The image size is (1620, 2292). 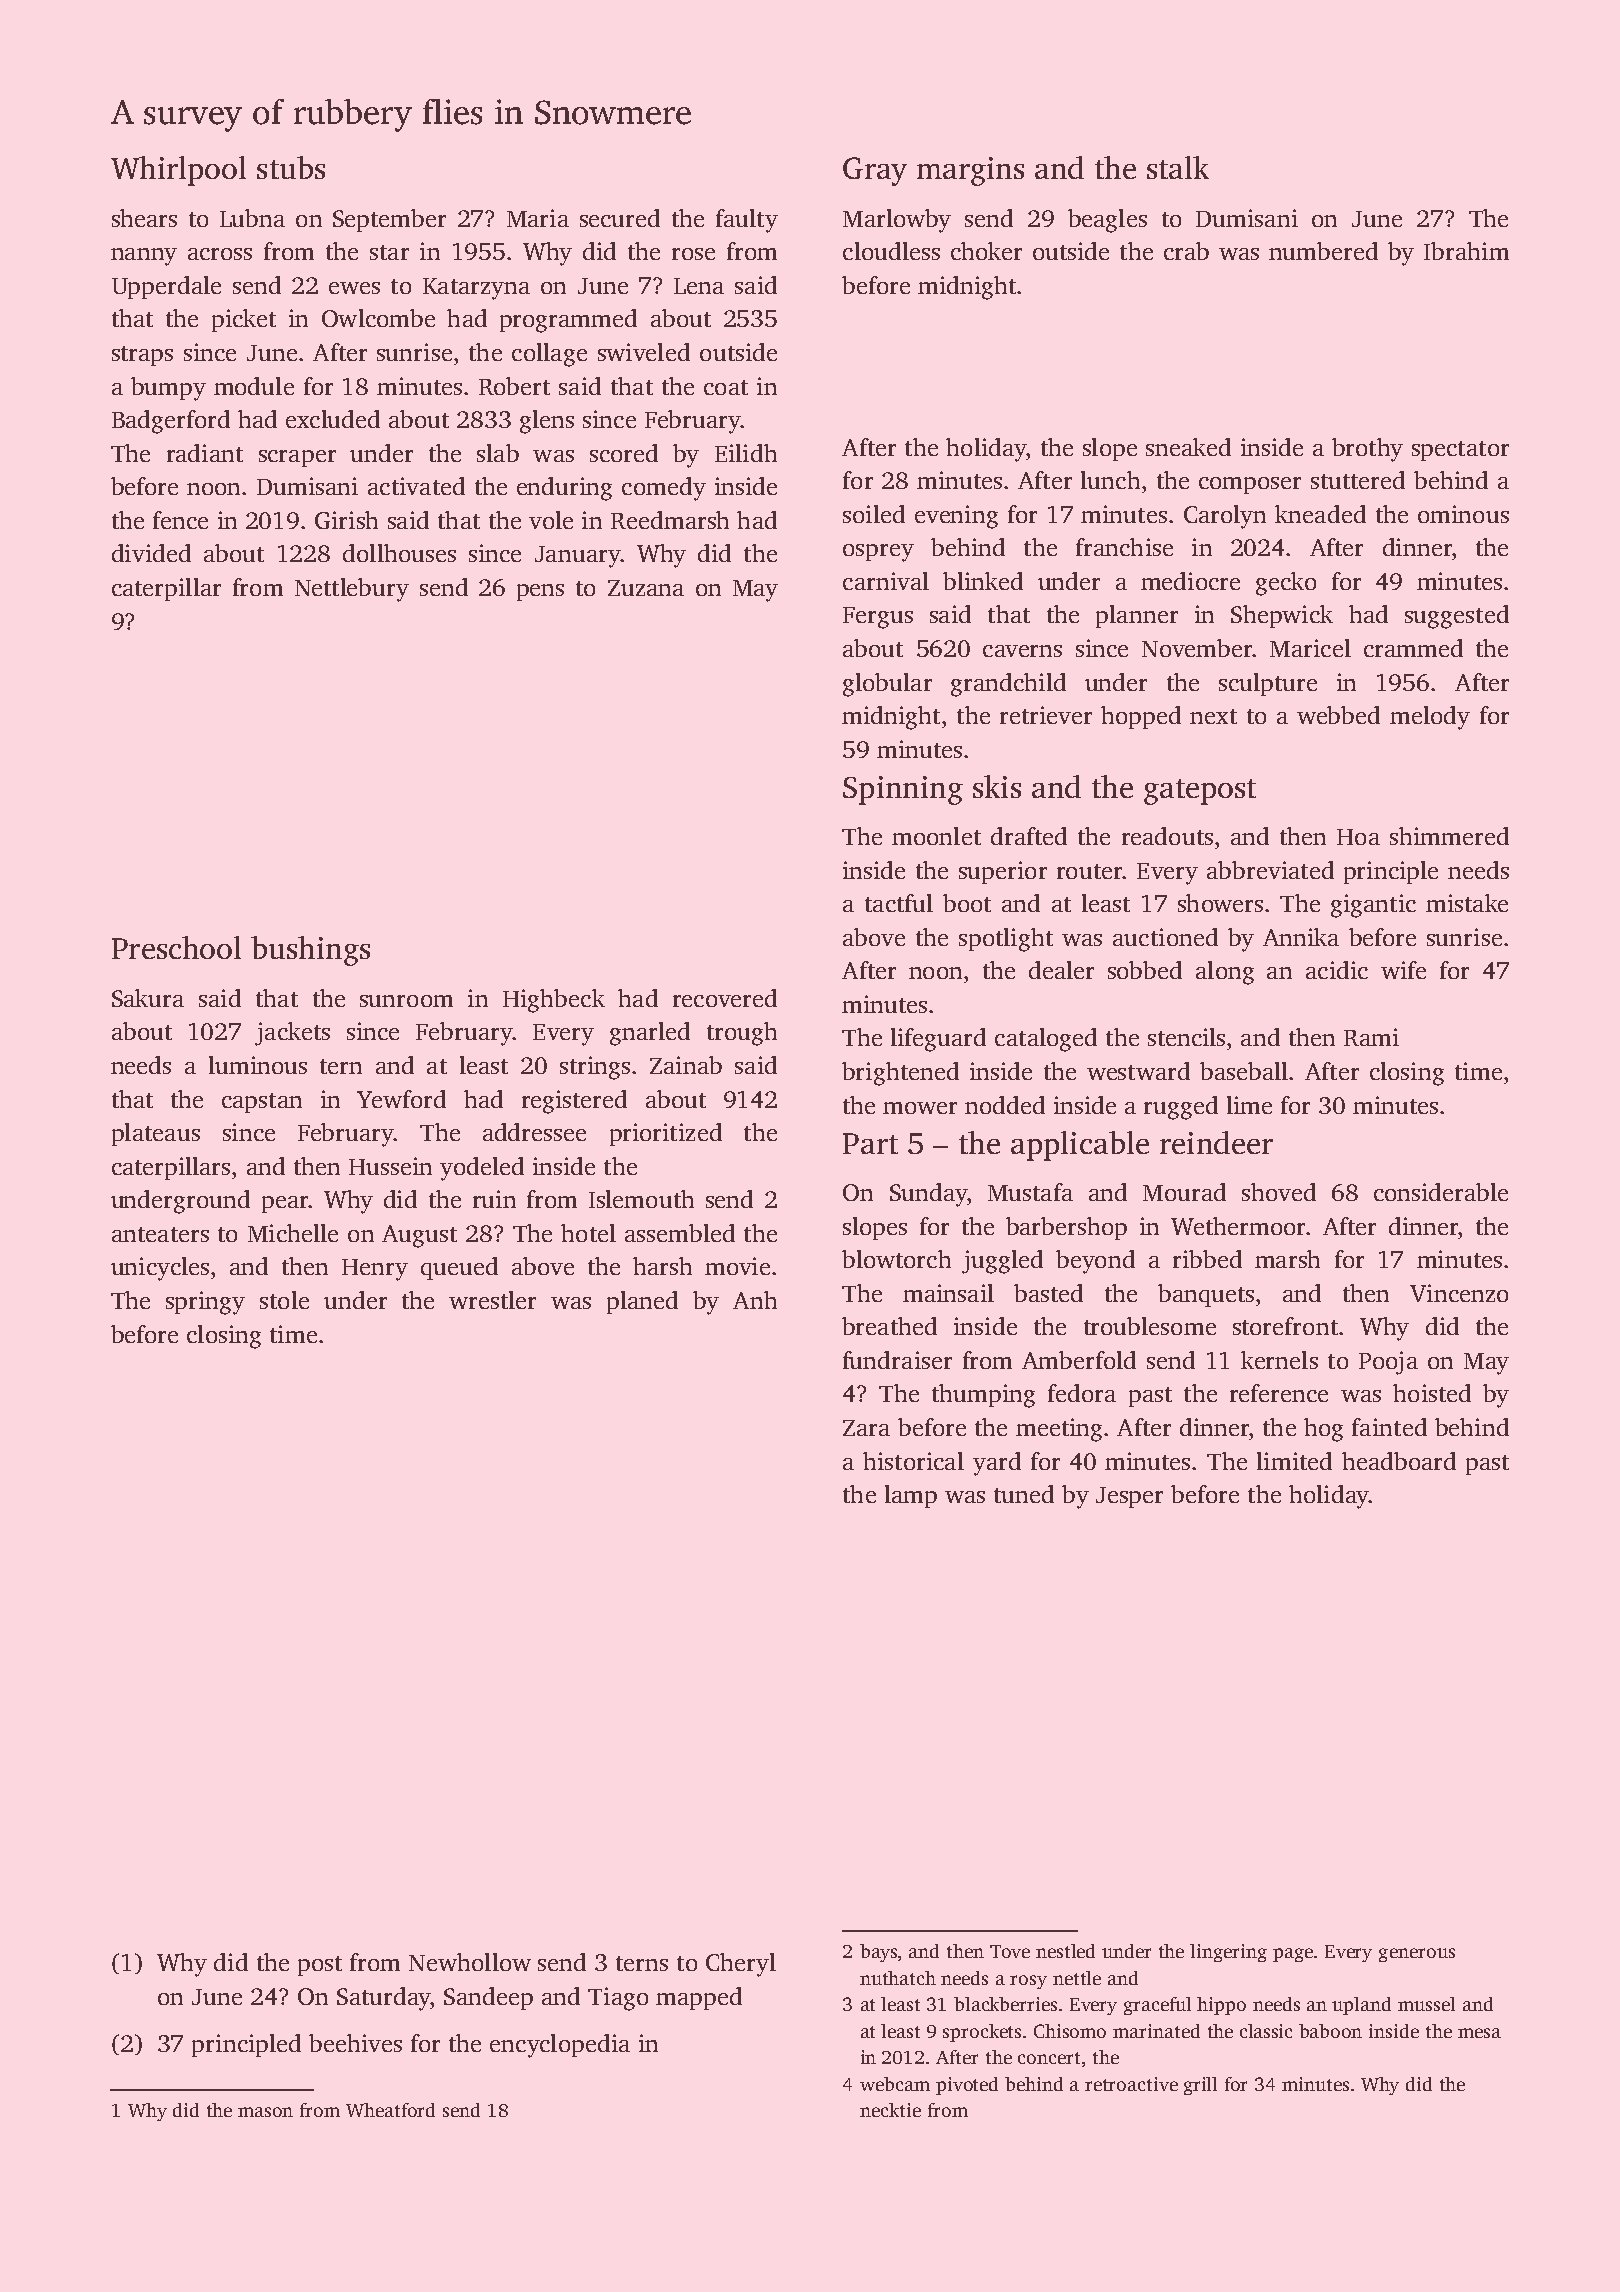 What do you see at coordinates (384, 1999) in the image?
I see `Saturday` at bounding box center [384, 1999].
